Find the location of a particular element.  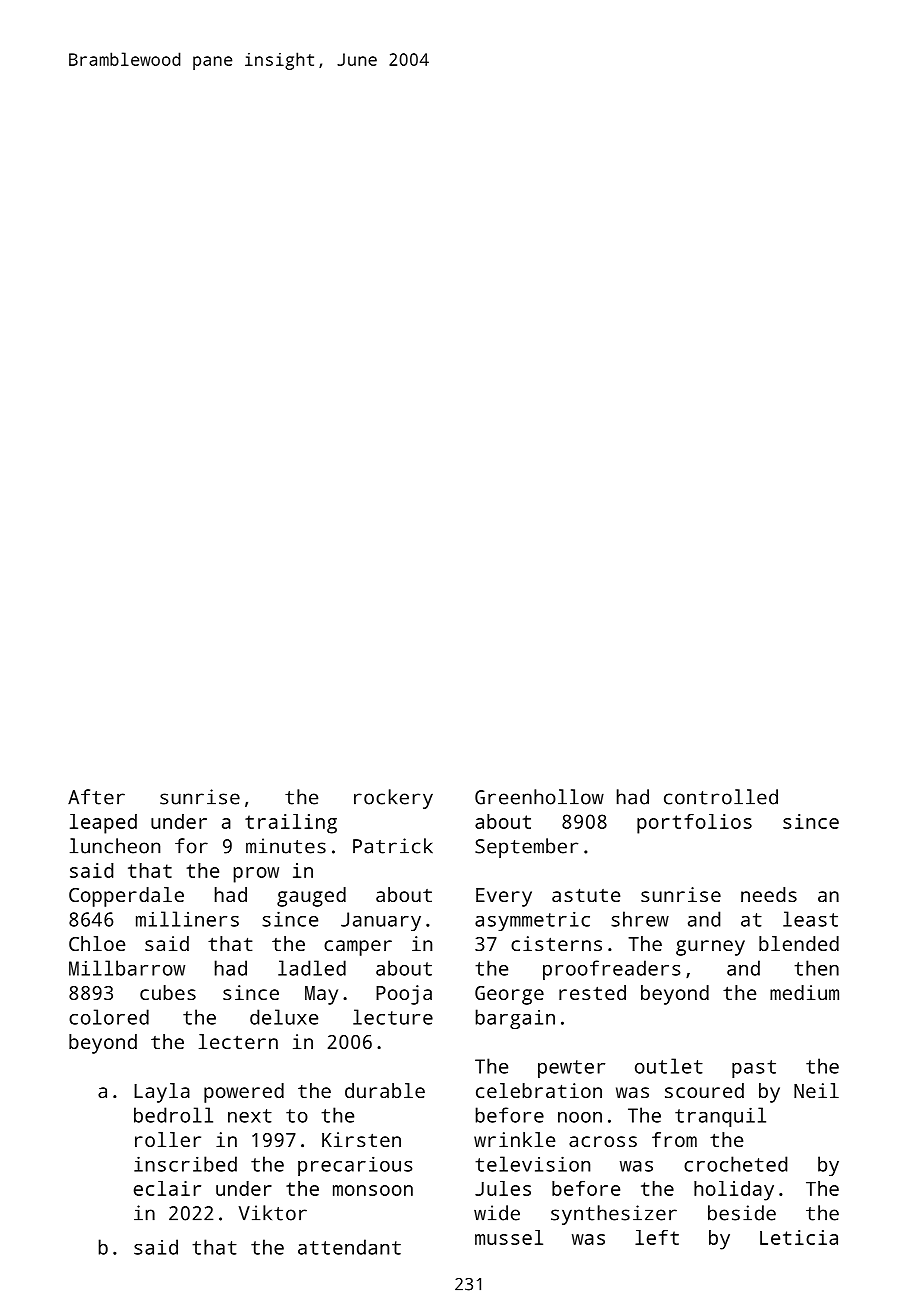

trailing is located at coordinates (291, 824).
